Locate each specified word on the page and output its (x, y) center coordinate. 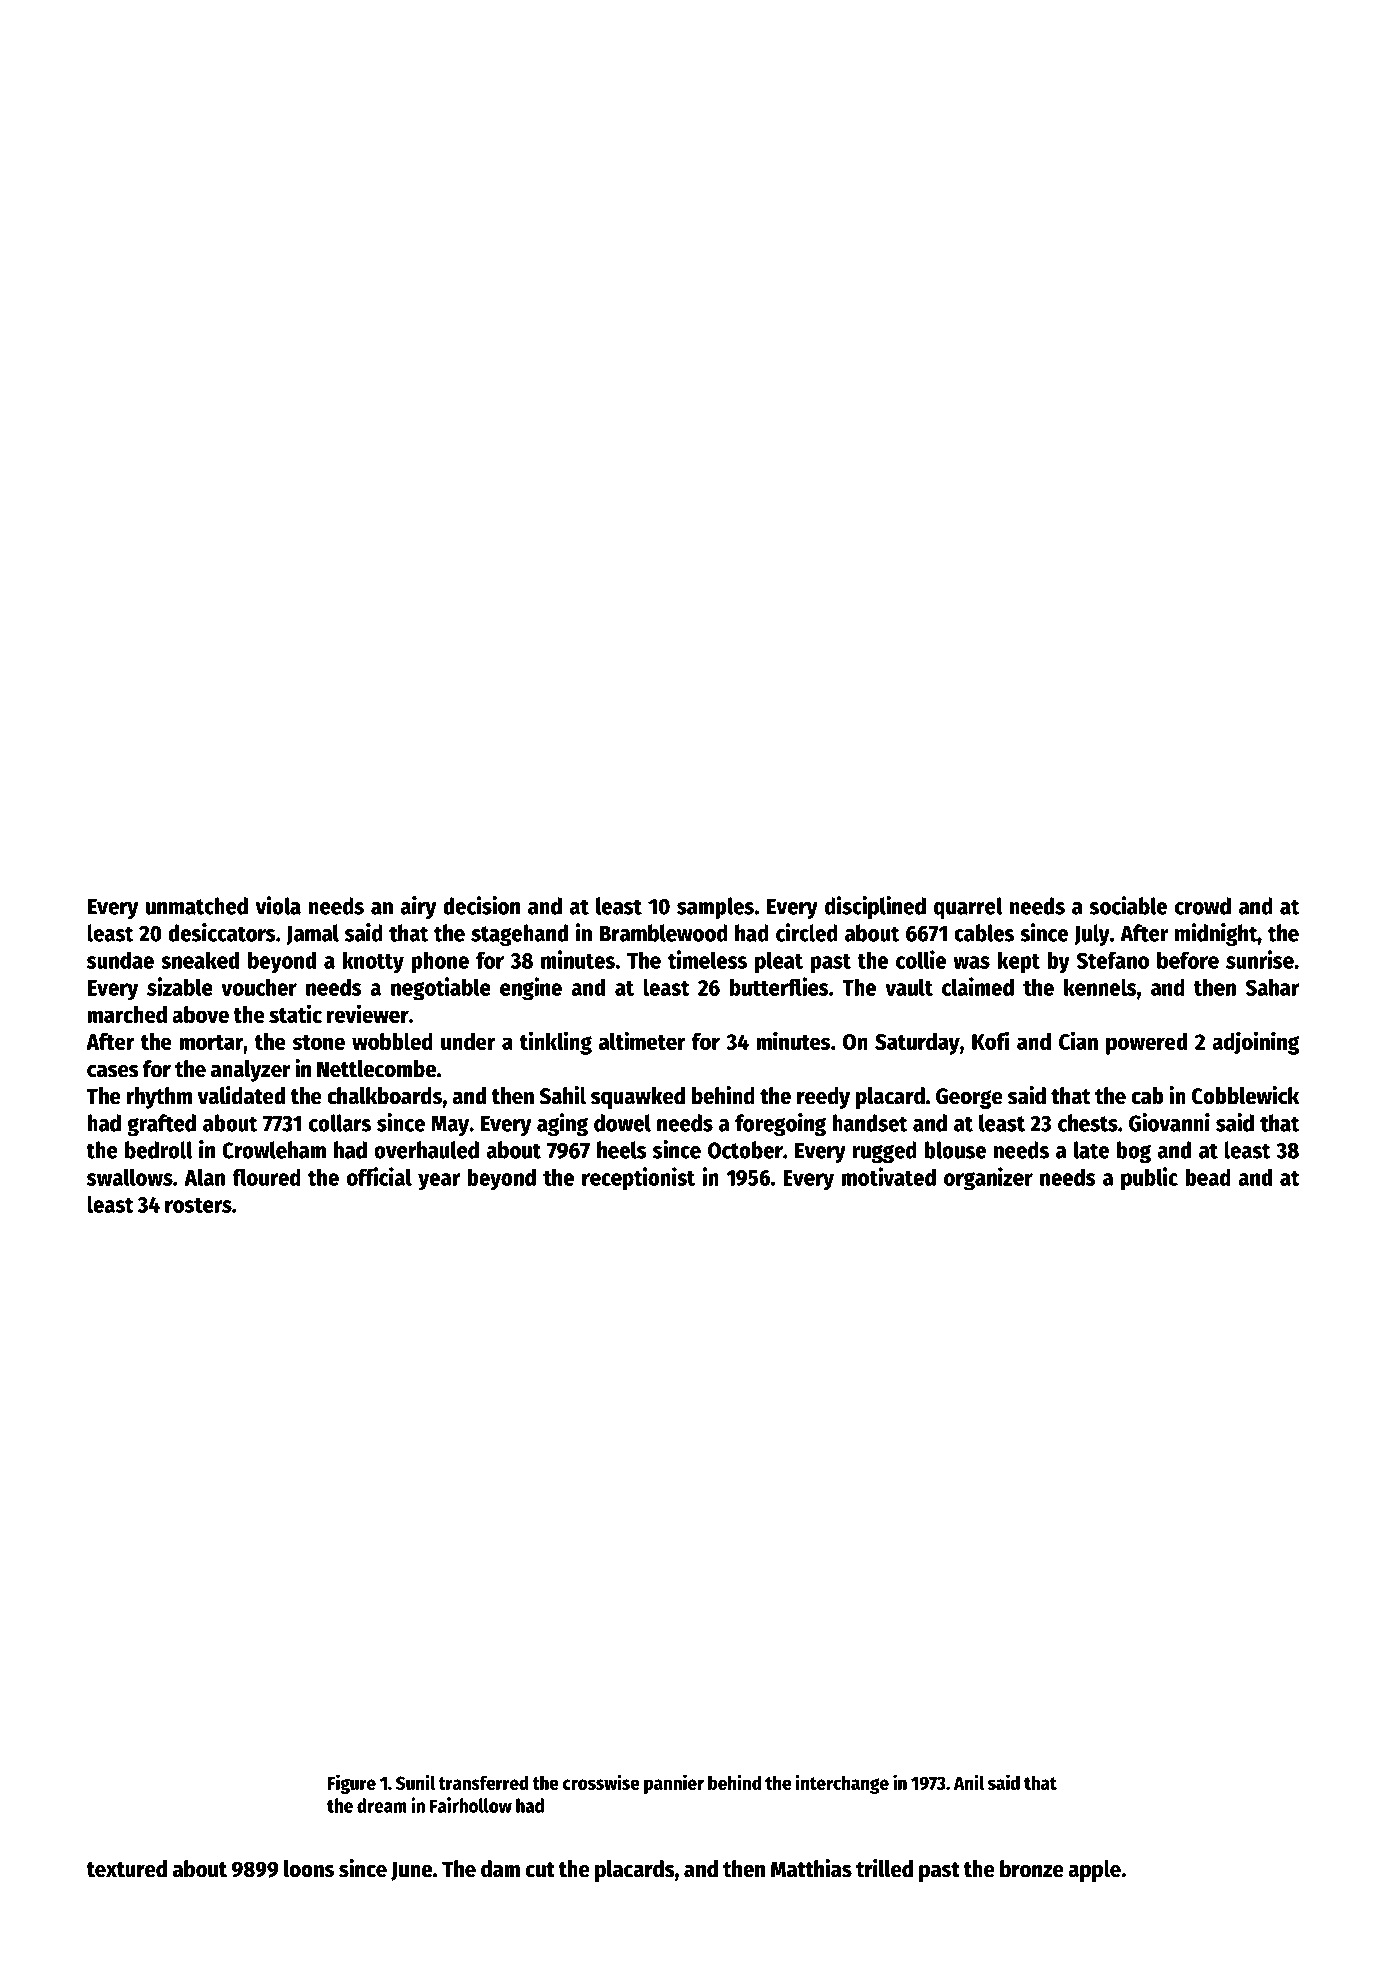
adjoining (1255, 1043)
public (1149, 1178)
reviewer (368, 1013)
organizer (988, 1178)
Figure (352, 1784)
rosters (198, 1205)
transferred (483, 1782)
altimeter (642, 1040)
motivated (888, 1176)
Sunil (415, 1782)
